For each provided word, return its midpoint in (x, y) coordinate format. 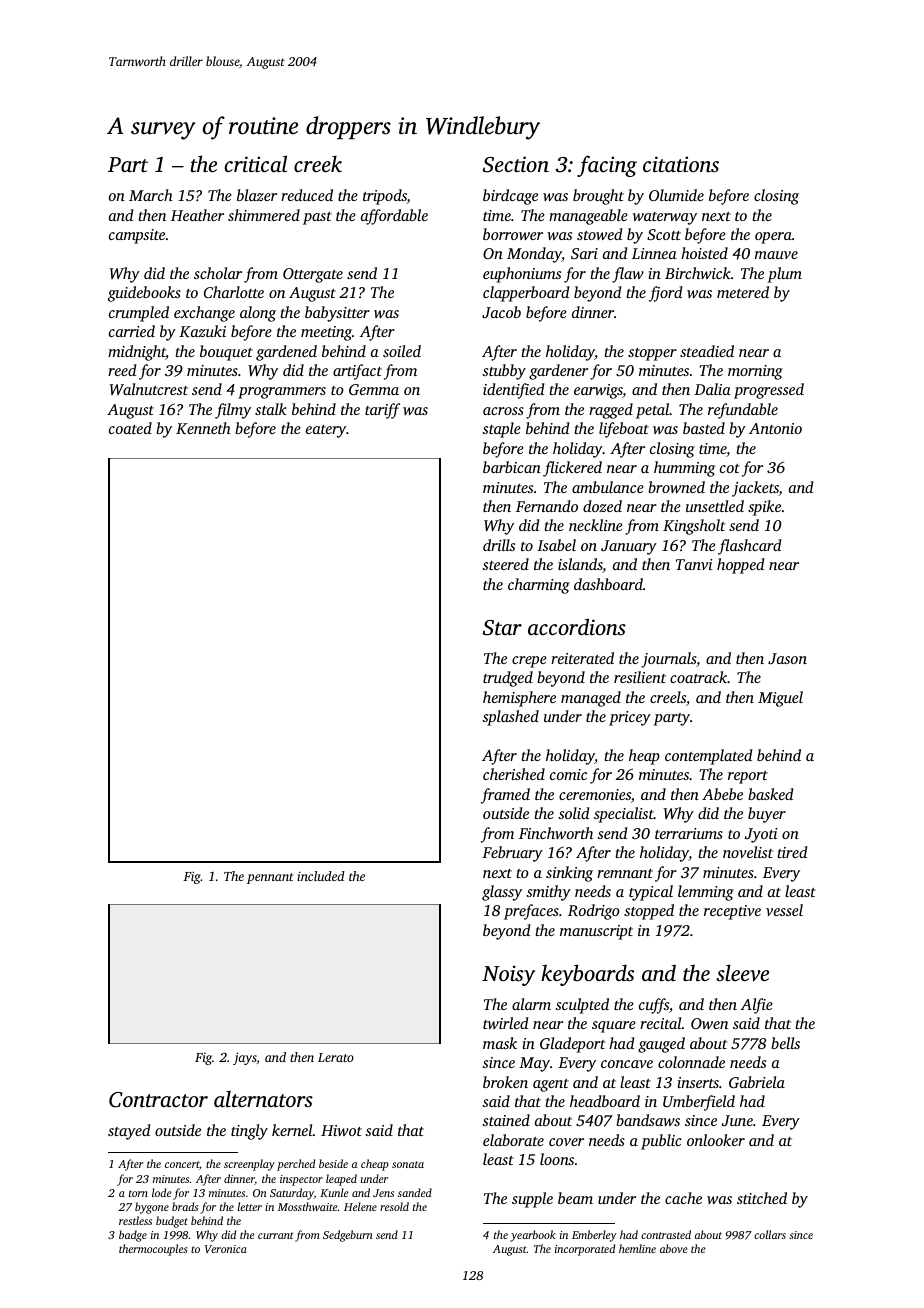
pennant (270, 878)
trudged (508, 679)
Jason (787, 658)
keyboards (587, 975)
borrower (513, 234)
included (321, 876)
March (151, 195)
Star (502, 628)
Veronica (226, 1249)
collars (770, 1234)
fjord (666, 294)
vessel (784, 910)
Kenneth (203, 428)
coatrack (698, 677)
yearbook (533, 1236)
